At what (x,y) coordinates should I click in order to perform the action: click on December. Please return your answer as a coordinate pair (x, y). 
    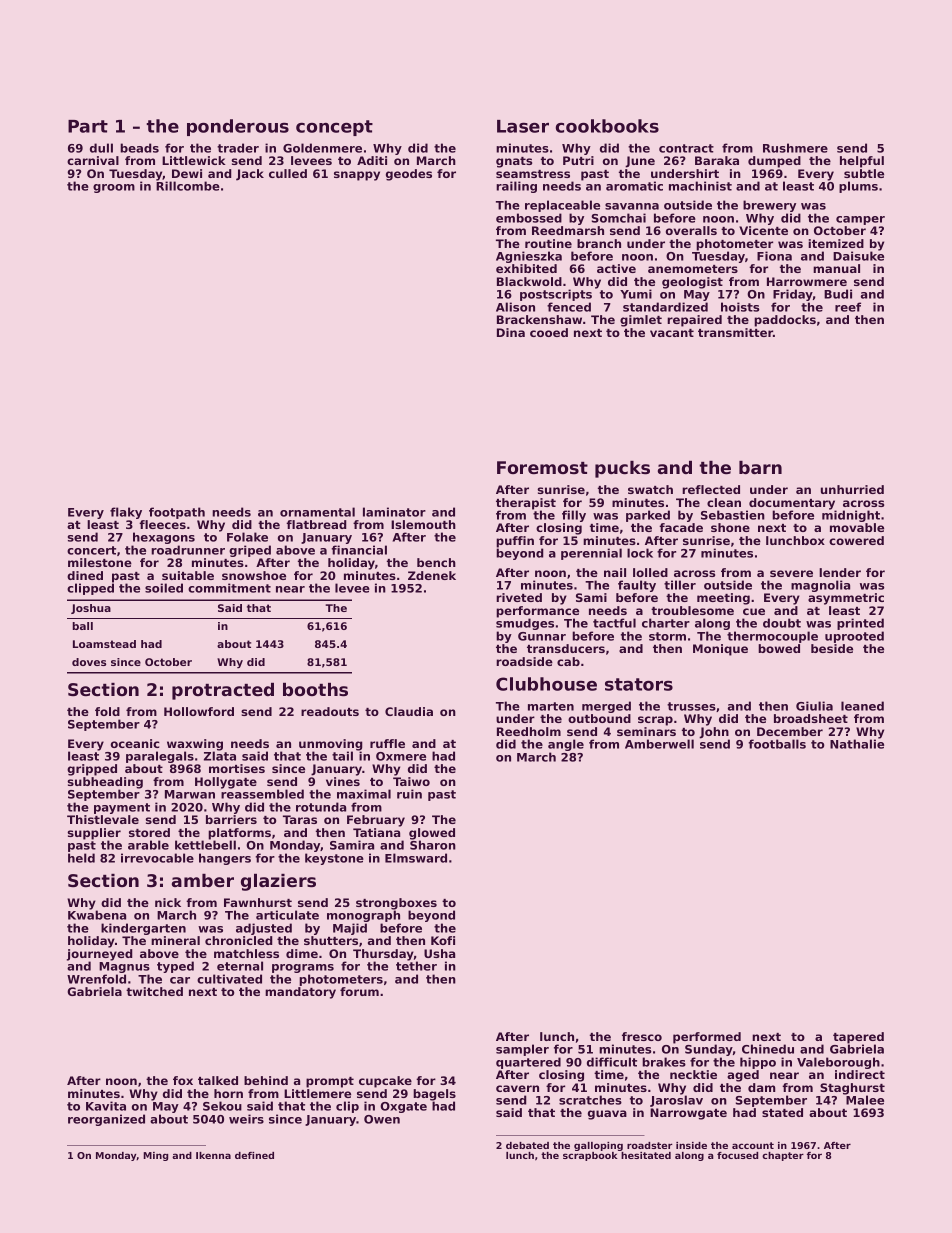
    Looking at the image, I should click on (790, 731).
